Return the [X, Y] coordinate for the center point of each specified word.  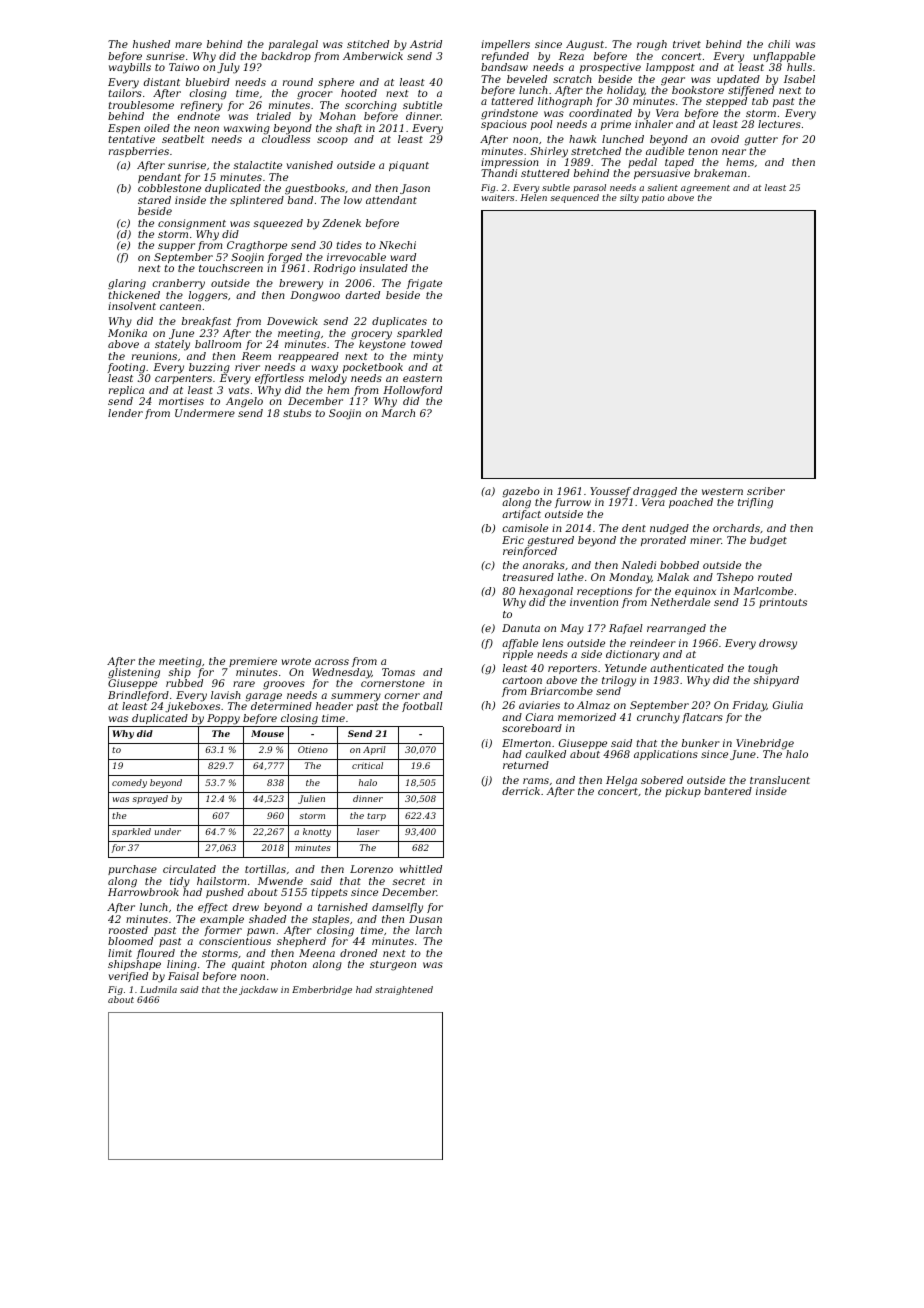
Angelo [244, 402]
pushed [225, 893]
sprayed [150, 799]
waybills [130, 68]
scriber [766, 491]
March [398, 413]
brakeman [720, 173]
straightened [404, 990]
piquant [409, 166]
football [422, 707]
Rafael [626, 629]
